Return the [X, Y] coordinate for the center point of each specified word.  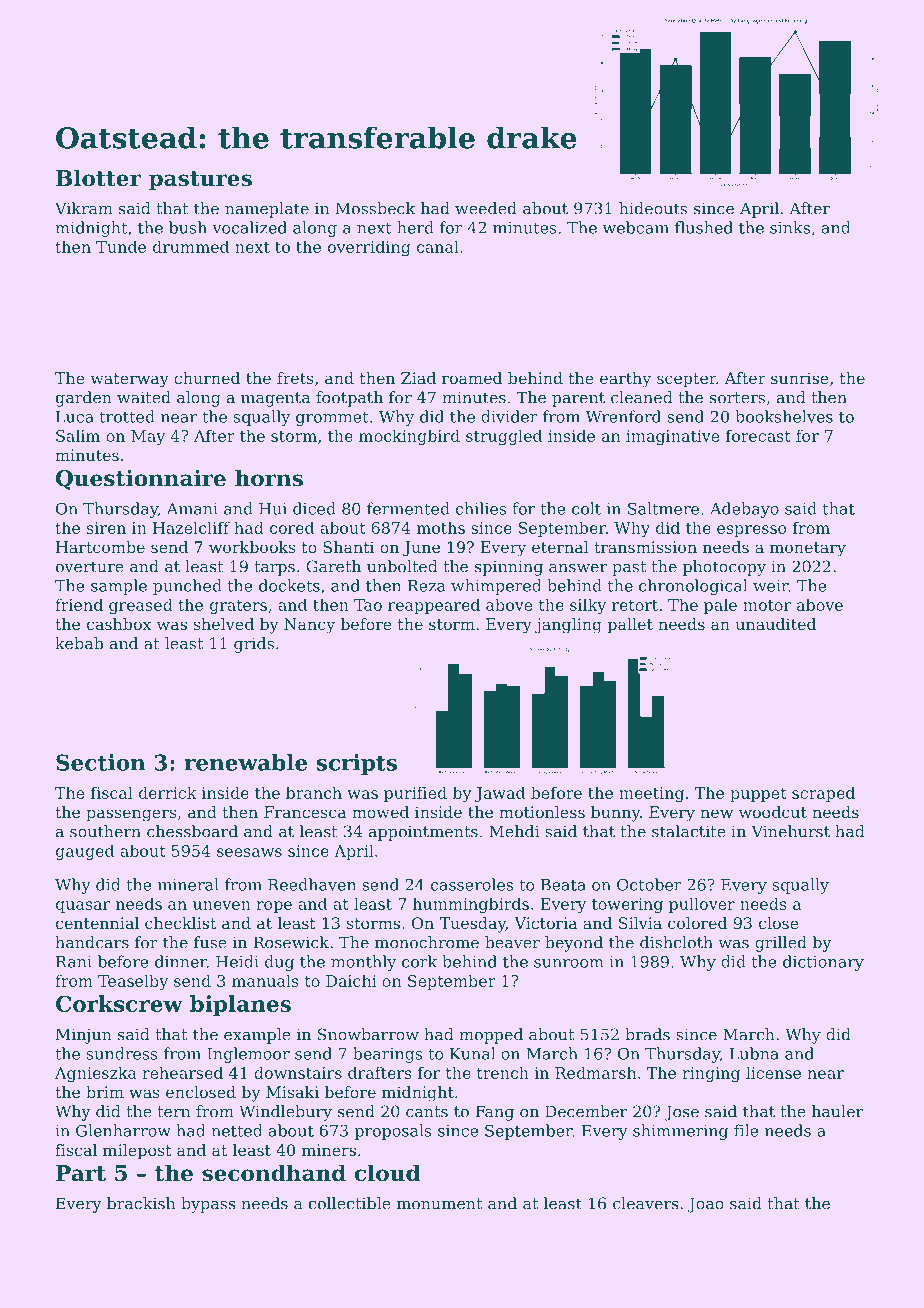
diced [314, 508]
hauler [837, 1111]
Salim [78, 435]
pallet [630, 626]
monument [439, 1204]
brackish [141, 1203]
